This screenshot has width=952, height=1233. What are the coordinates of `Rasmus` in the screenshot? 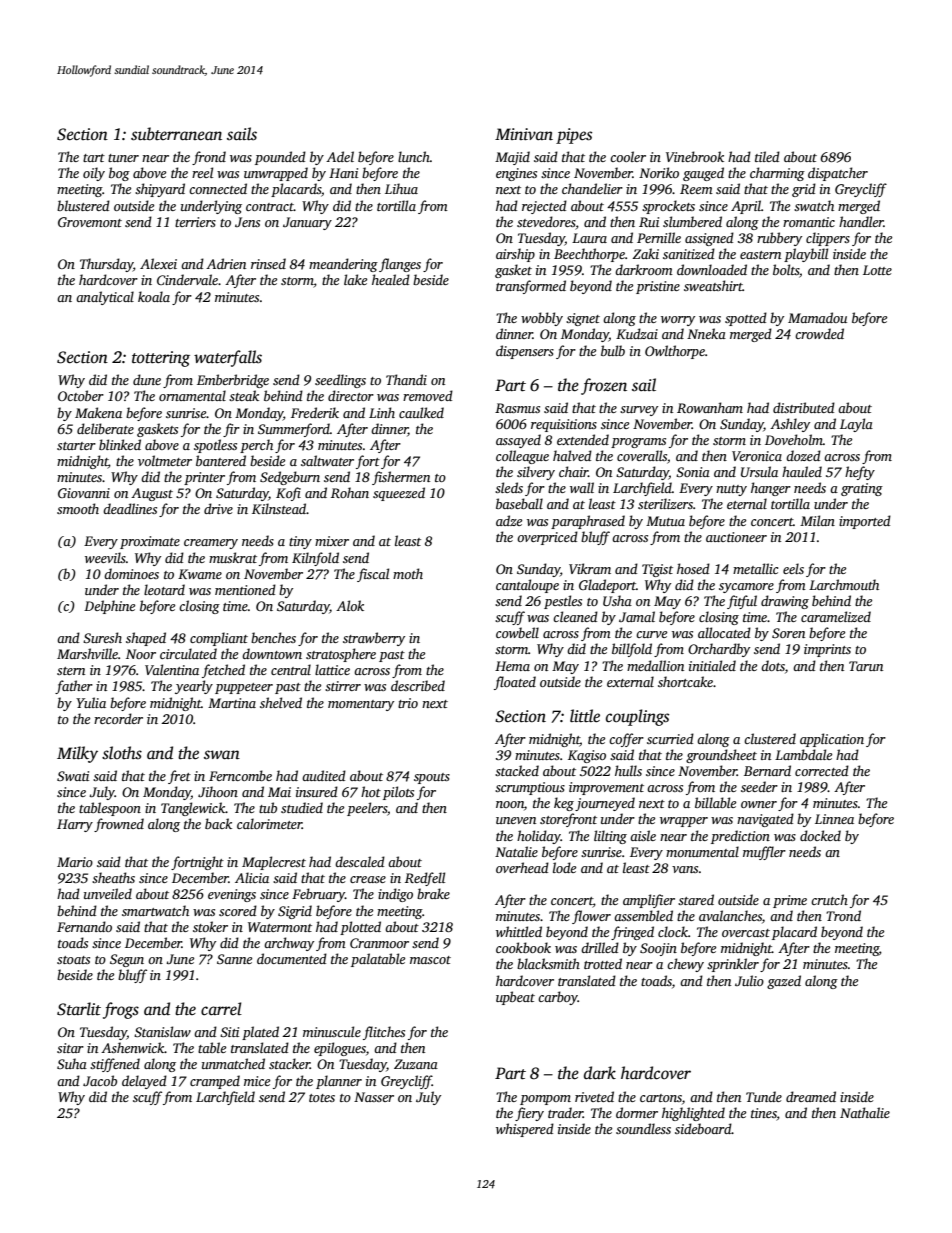 It's located at (517, 408).
